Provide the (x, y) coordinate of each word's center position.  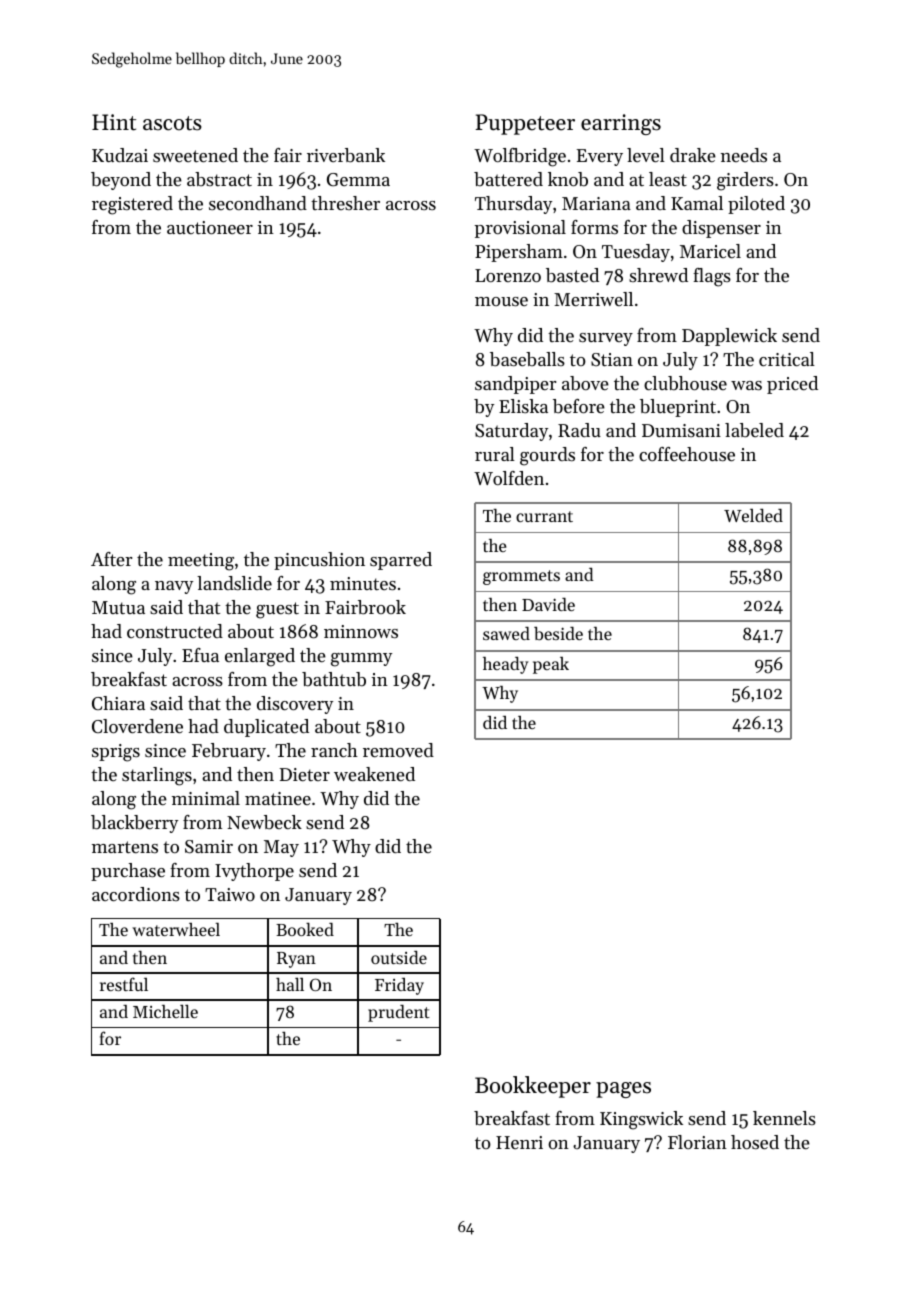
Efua (200, 655)
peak (551, 665)
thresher (345, 203)
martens (125, 847)
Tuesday (636, 253)
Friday (399, 986)
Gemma (358, 180)
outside (399, 957)
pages (623, 1090)
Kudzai (120, 155)
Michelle (165, 1011)
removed (398, 750)
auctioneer (210, 227)
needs (744, 155)
